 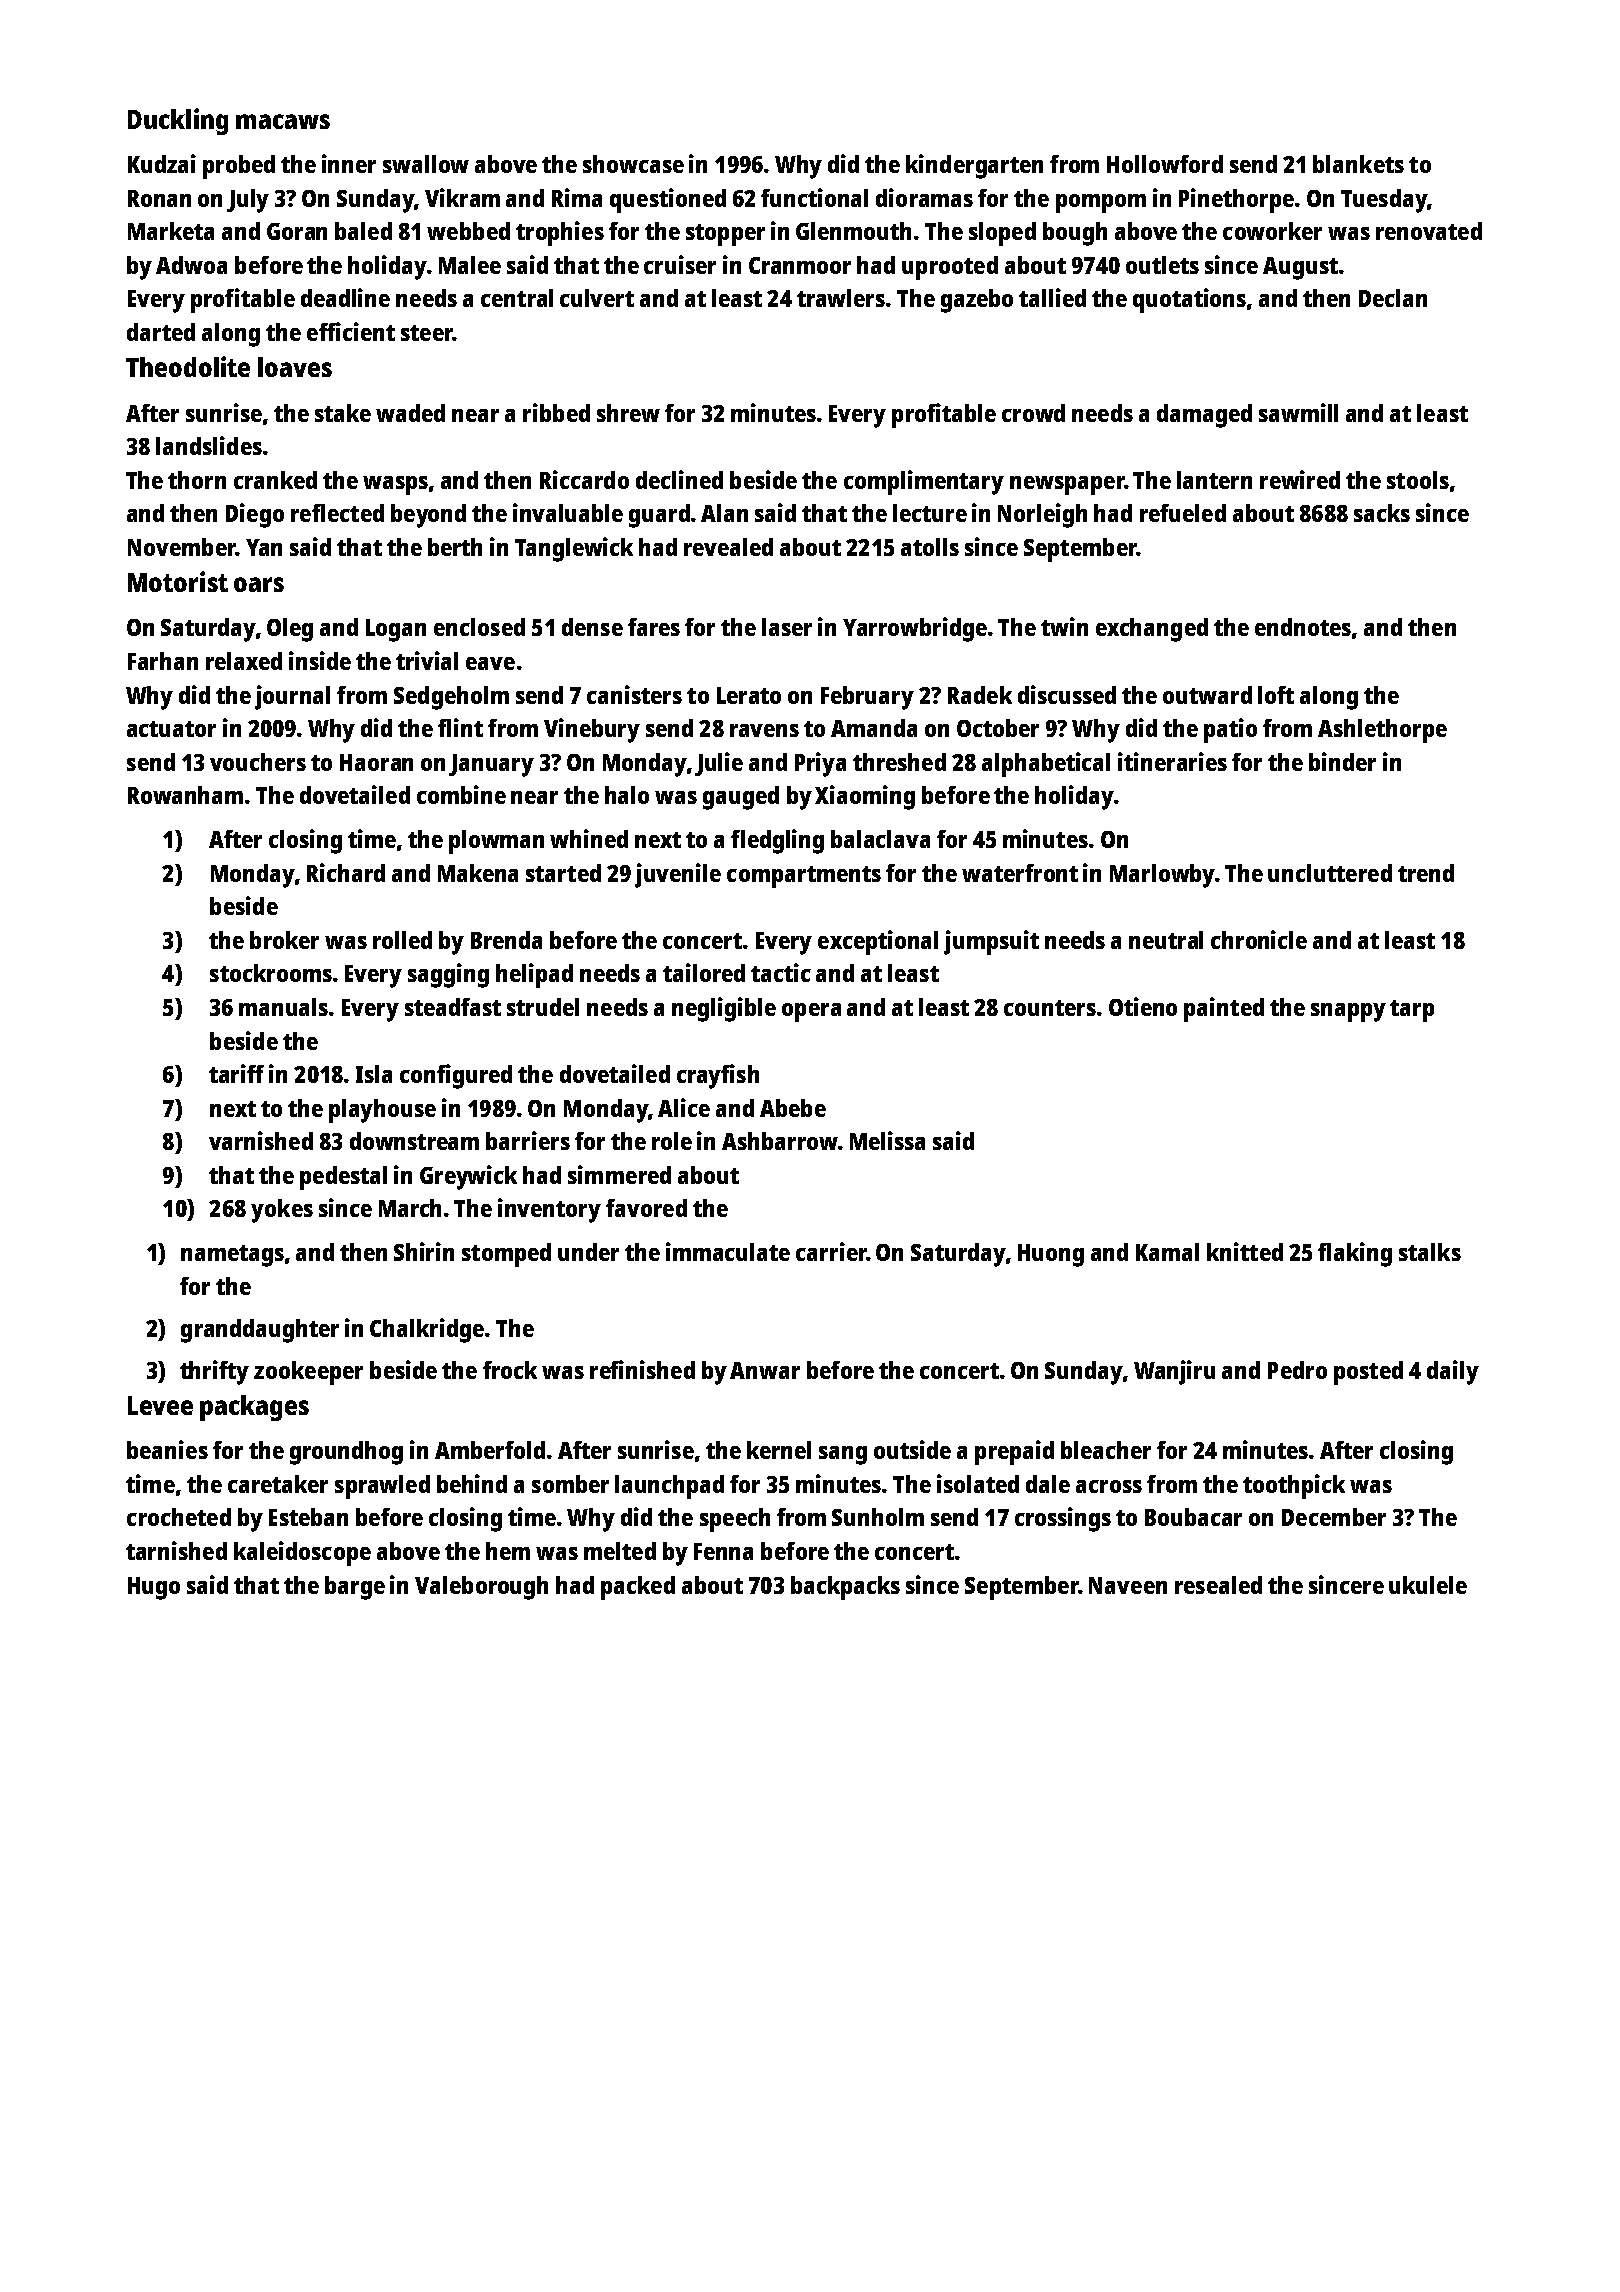 What do you see at coordinates (159, 198) in the screenshot?
I see `Ronan` at bounding box center [159, 198].
